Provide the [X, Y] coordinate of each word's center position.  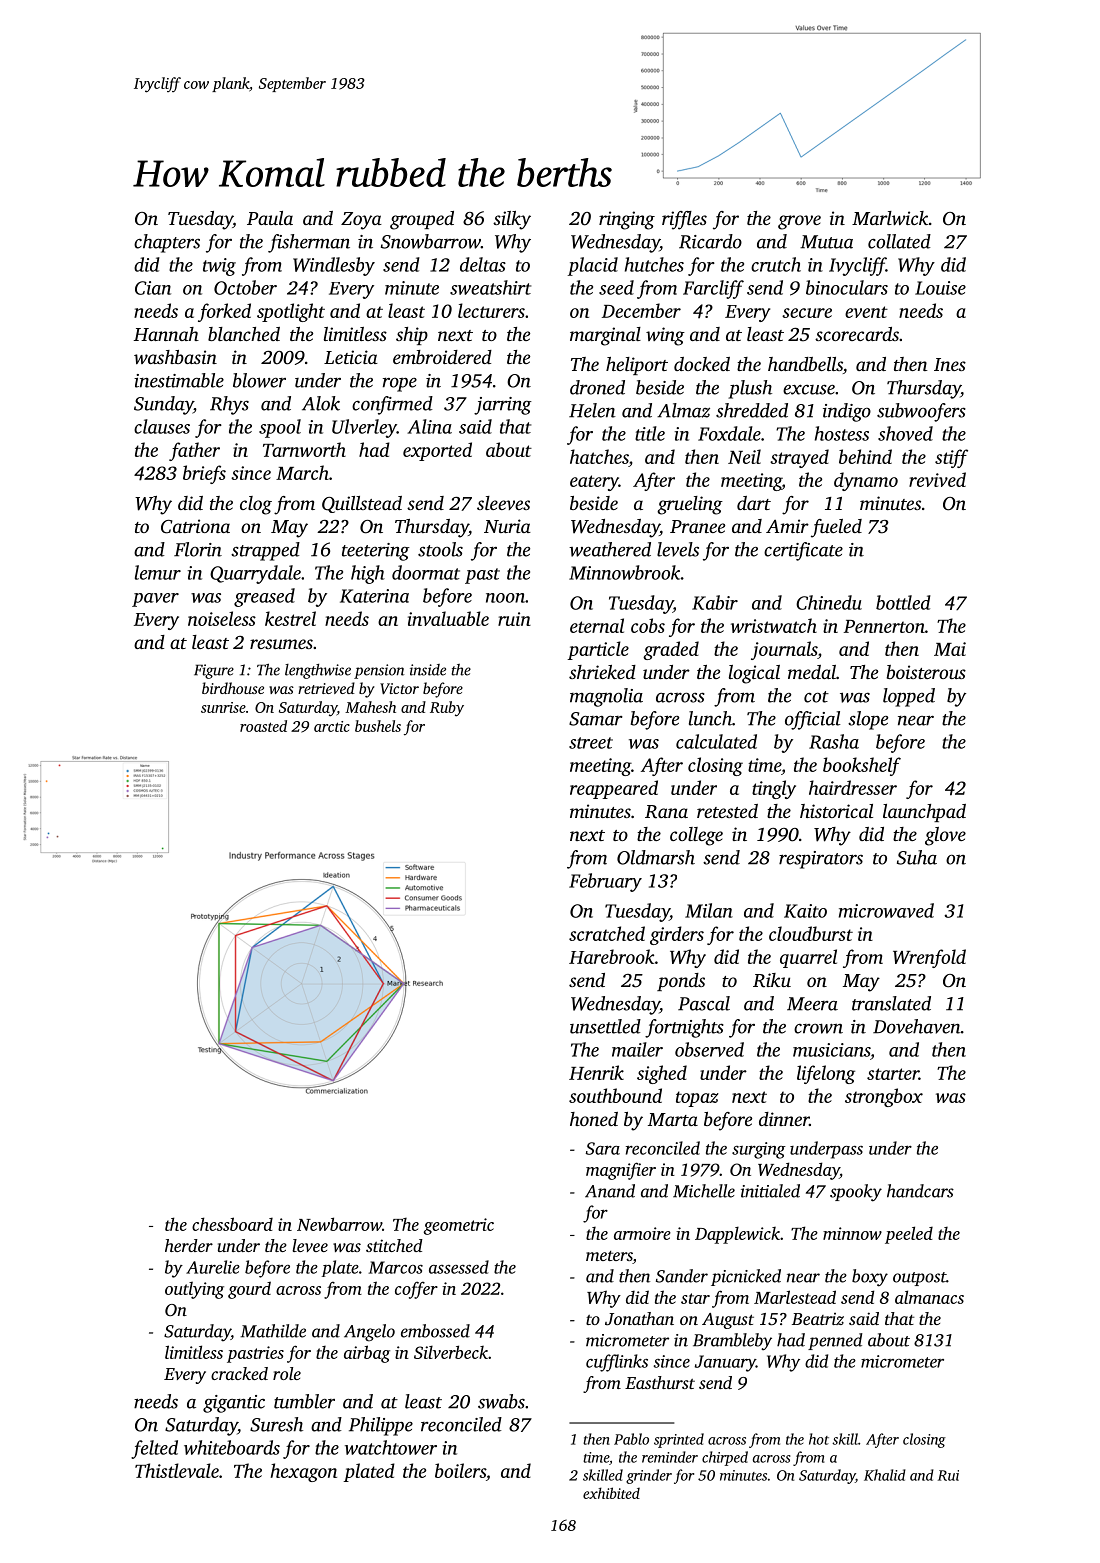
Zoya [361, 221]
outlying [194, 1290]
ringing [627, 220]
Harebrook [612, 956]
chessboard [232, 1224]
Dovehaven [917, 1026]
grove [799, 222]
